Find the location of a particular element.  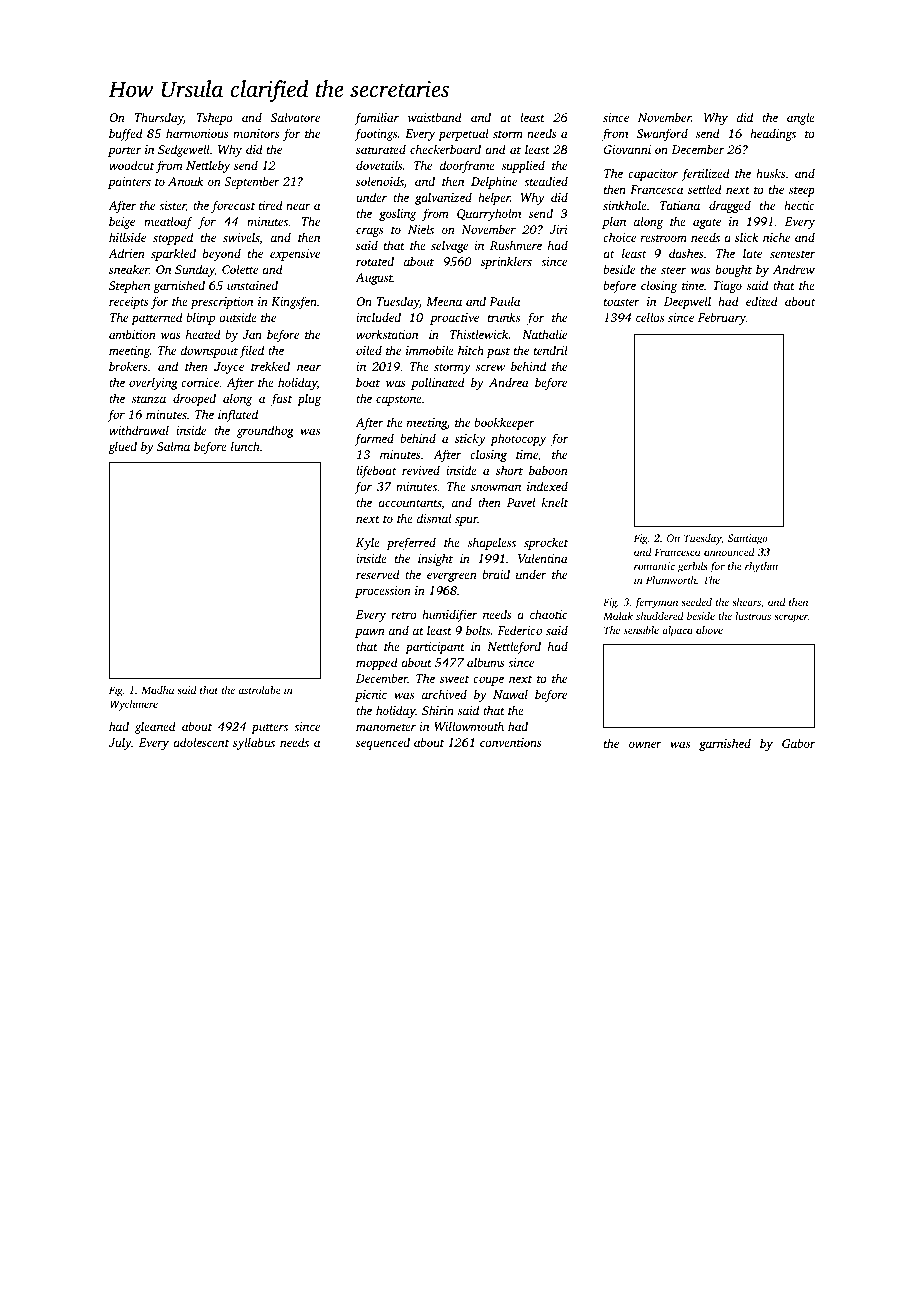

cellos is located at coordinates (650, 317).
